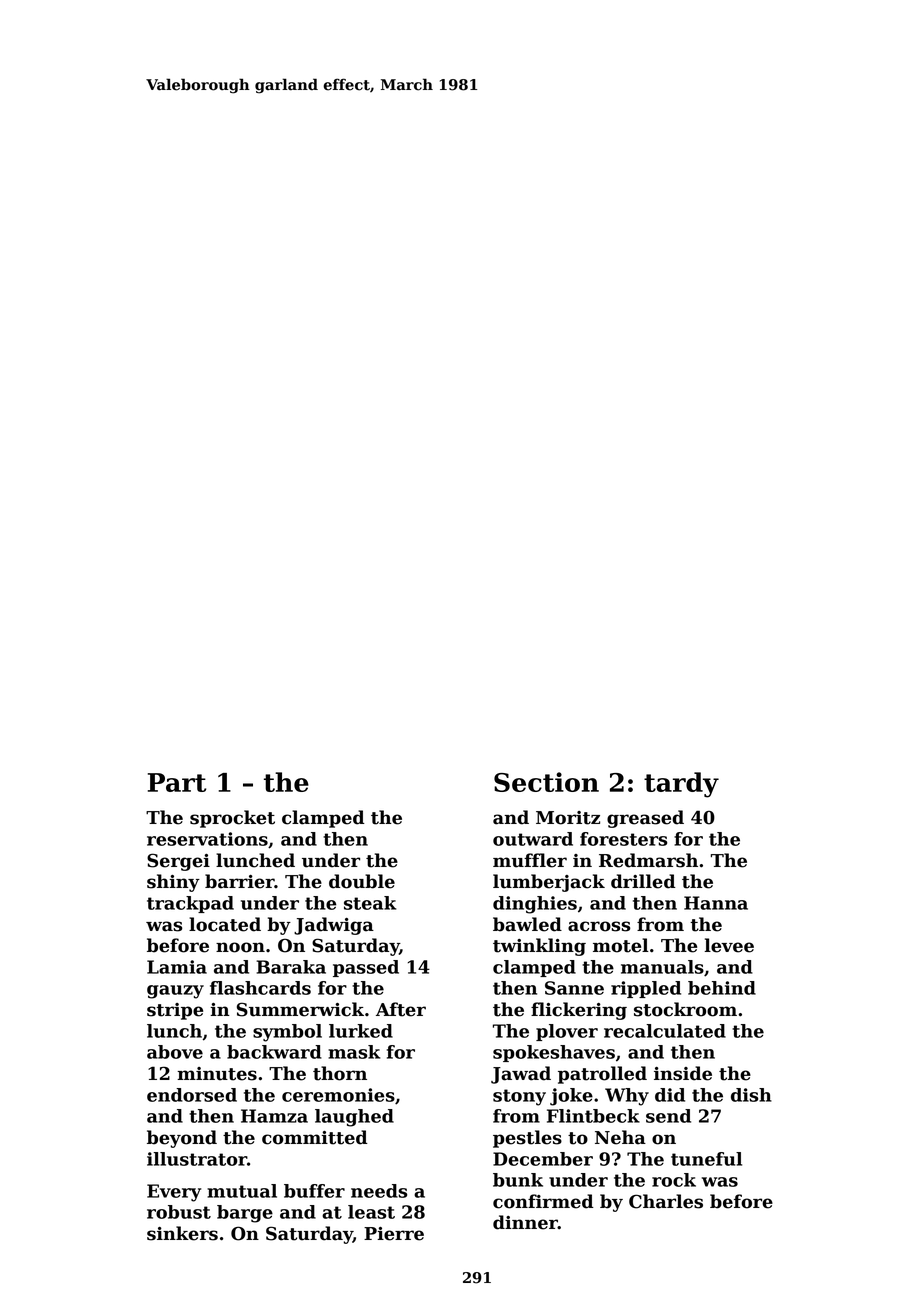 This image has width=924, height=1311. Describe the element at coordinates (527, 1139) in the image. I see `pestles` at that location.
